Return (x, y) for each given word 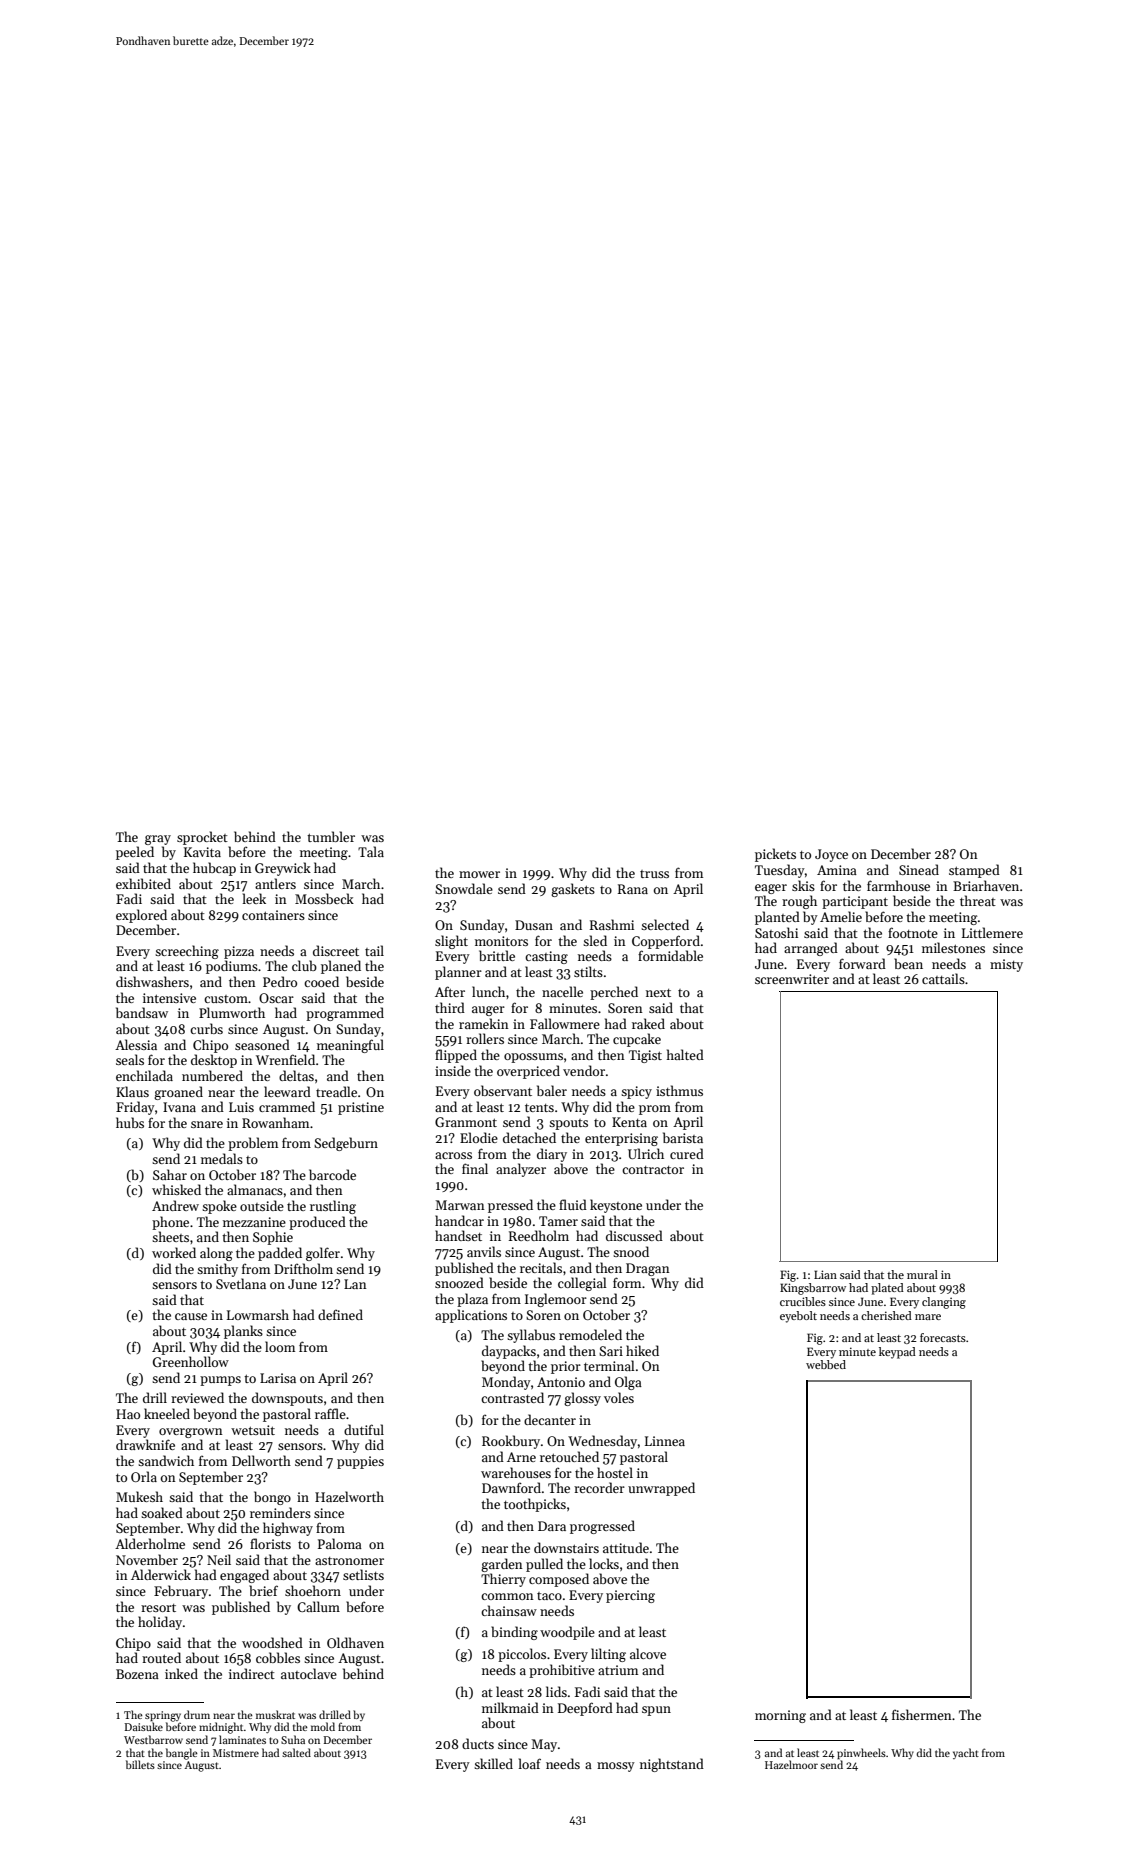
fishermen (922, 1714)
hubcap (214, 869)
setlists (363, 1574)
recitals (541, 1267)
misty (1006, 965)
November (147, 1559)
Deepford (585, 1709)
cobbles (278, 1657)
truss (654, 874)
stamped (974, 871)
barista (683, 1137)
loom (280, 1346)
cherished (886, 1315)
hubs (130, 1122)
